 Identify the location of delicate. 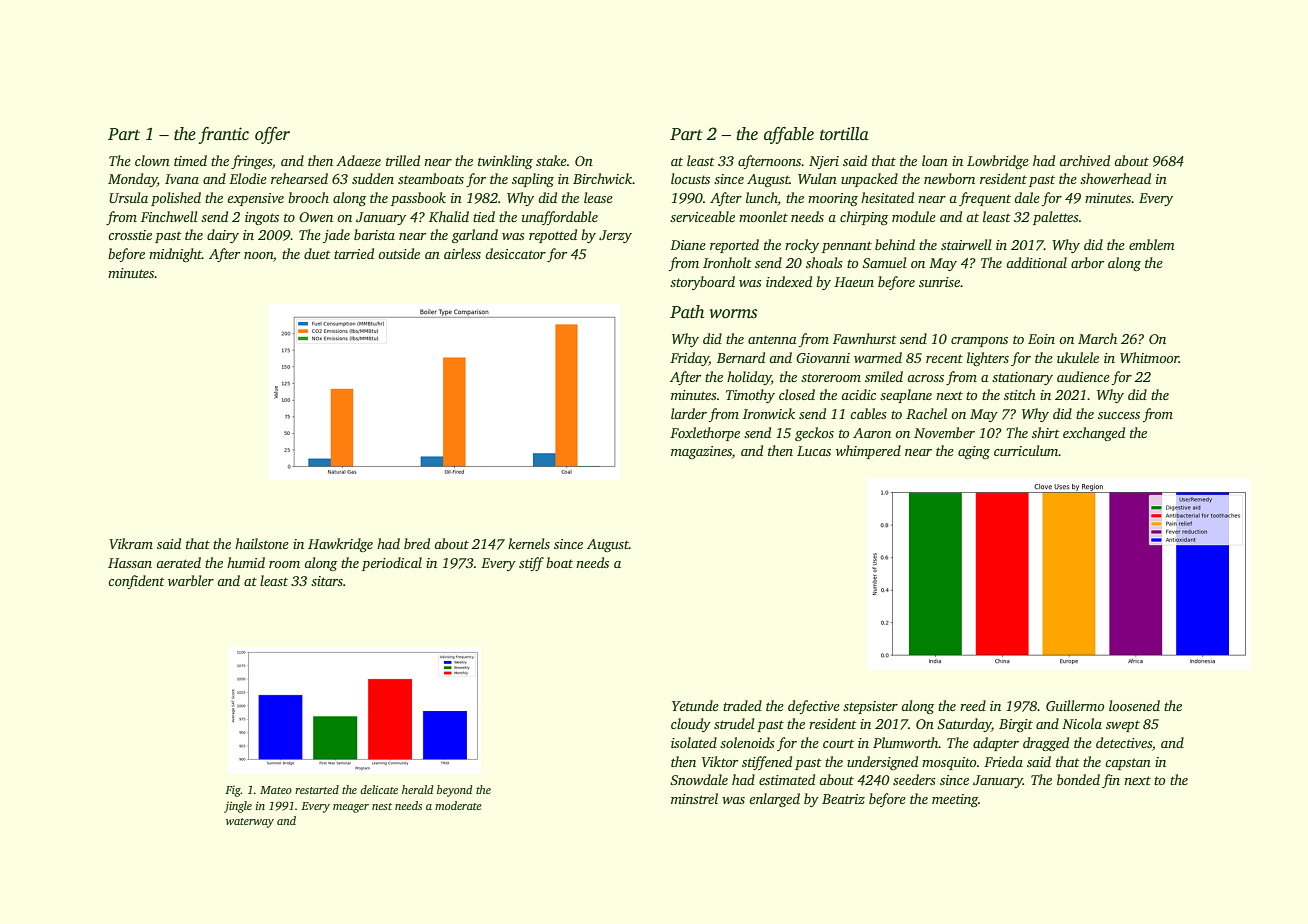
(379, 789).
